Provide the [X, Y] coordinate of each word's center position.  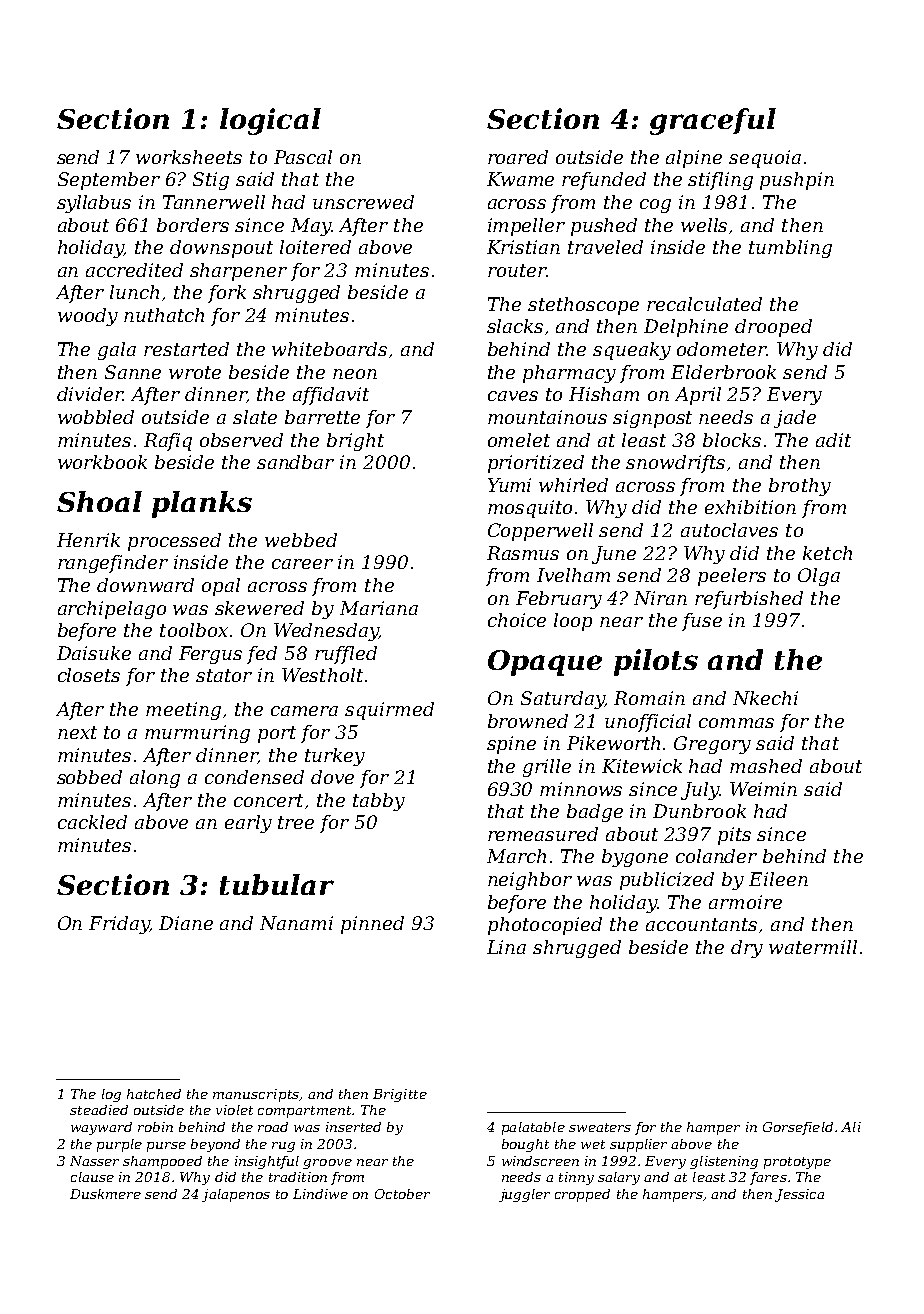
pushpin [797, 181]
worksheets [189, 157]
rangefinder [113, 564]
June [614, 555]
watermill [813, 947]
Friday [119, 925]
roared [518, 157]
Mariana [379, 608]
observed [241, 440]
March [516, 856]
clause [92, 1177]
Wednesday [326, 632]
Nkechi [765, 698]
